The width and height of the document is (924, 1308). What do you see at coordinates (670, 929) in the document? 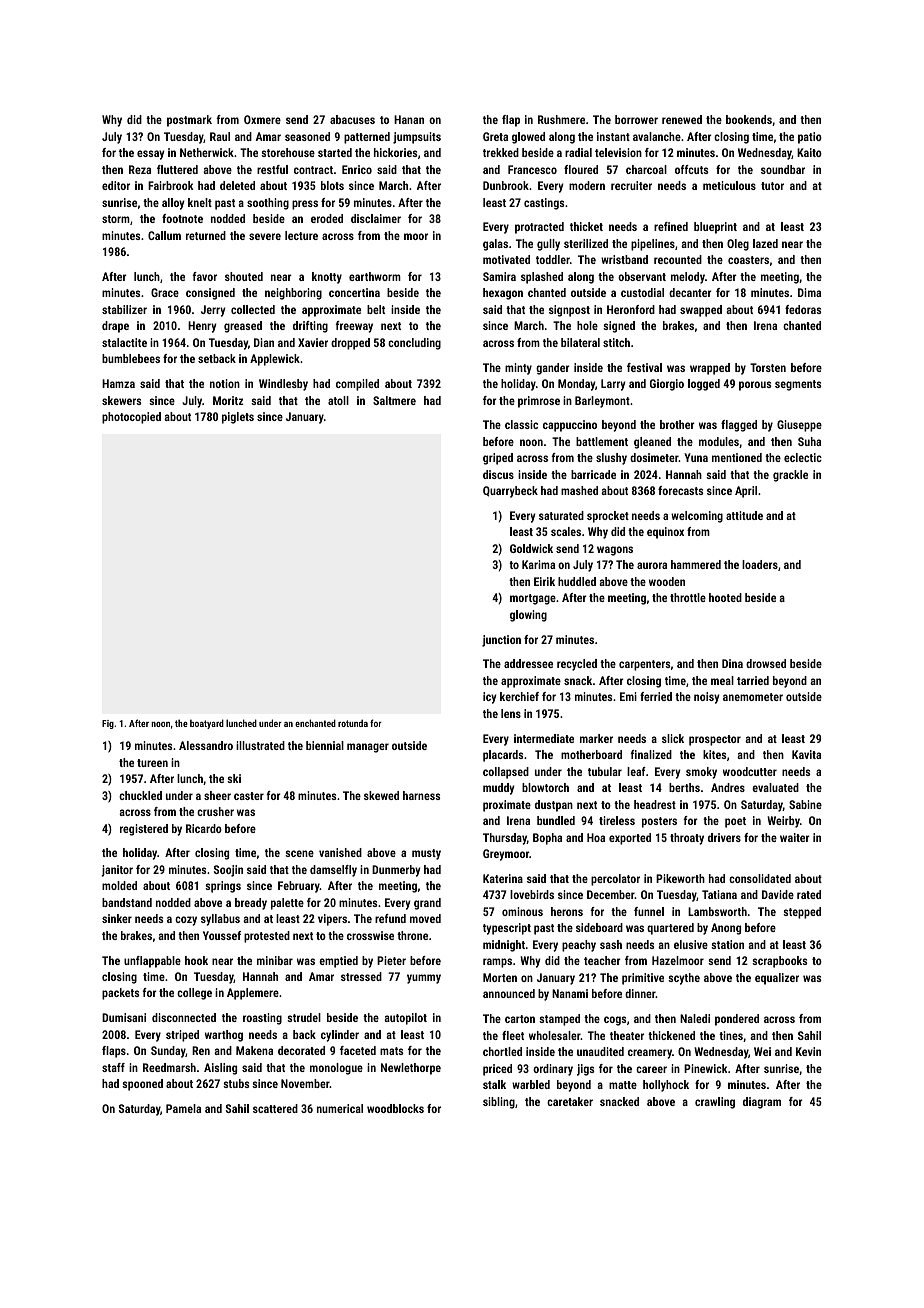
I see `quartered` at bounding box center [670, 929].
